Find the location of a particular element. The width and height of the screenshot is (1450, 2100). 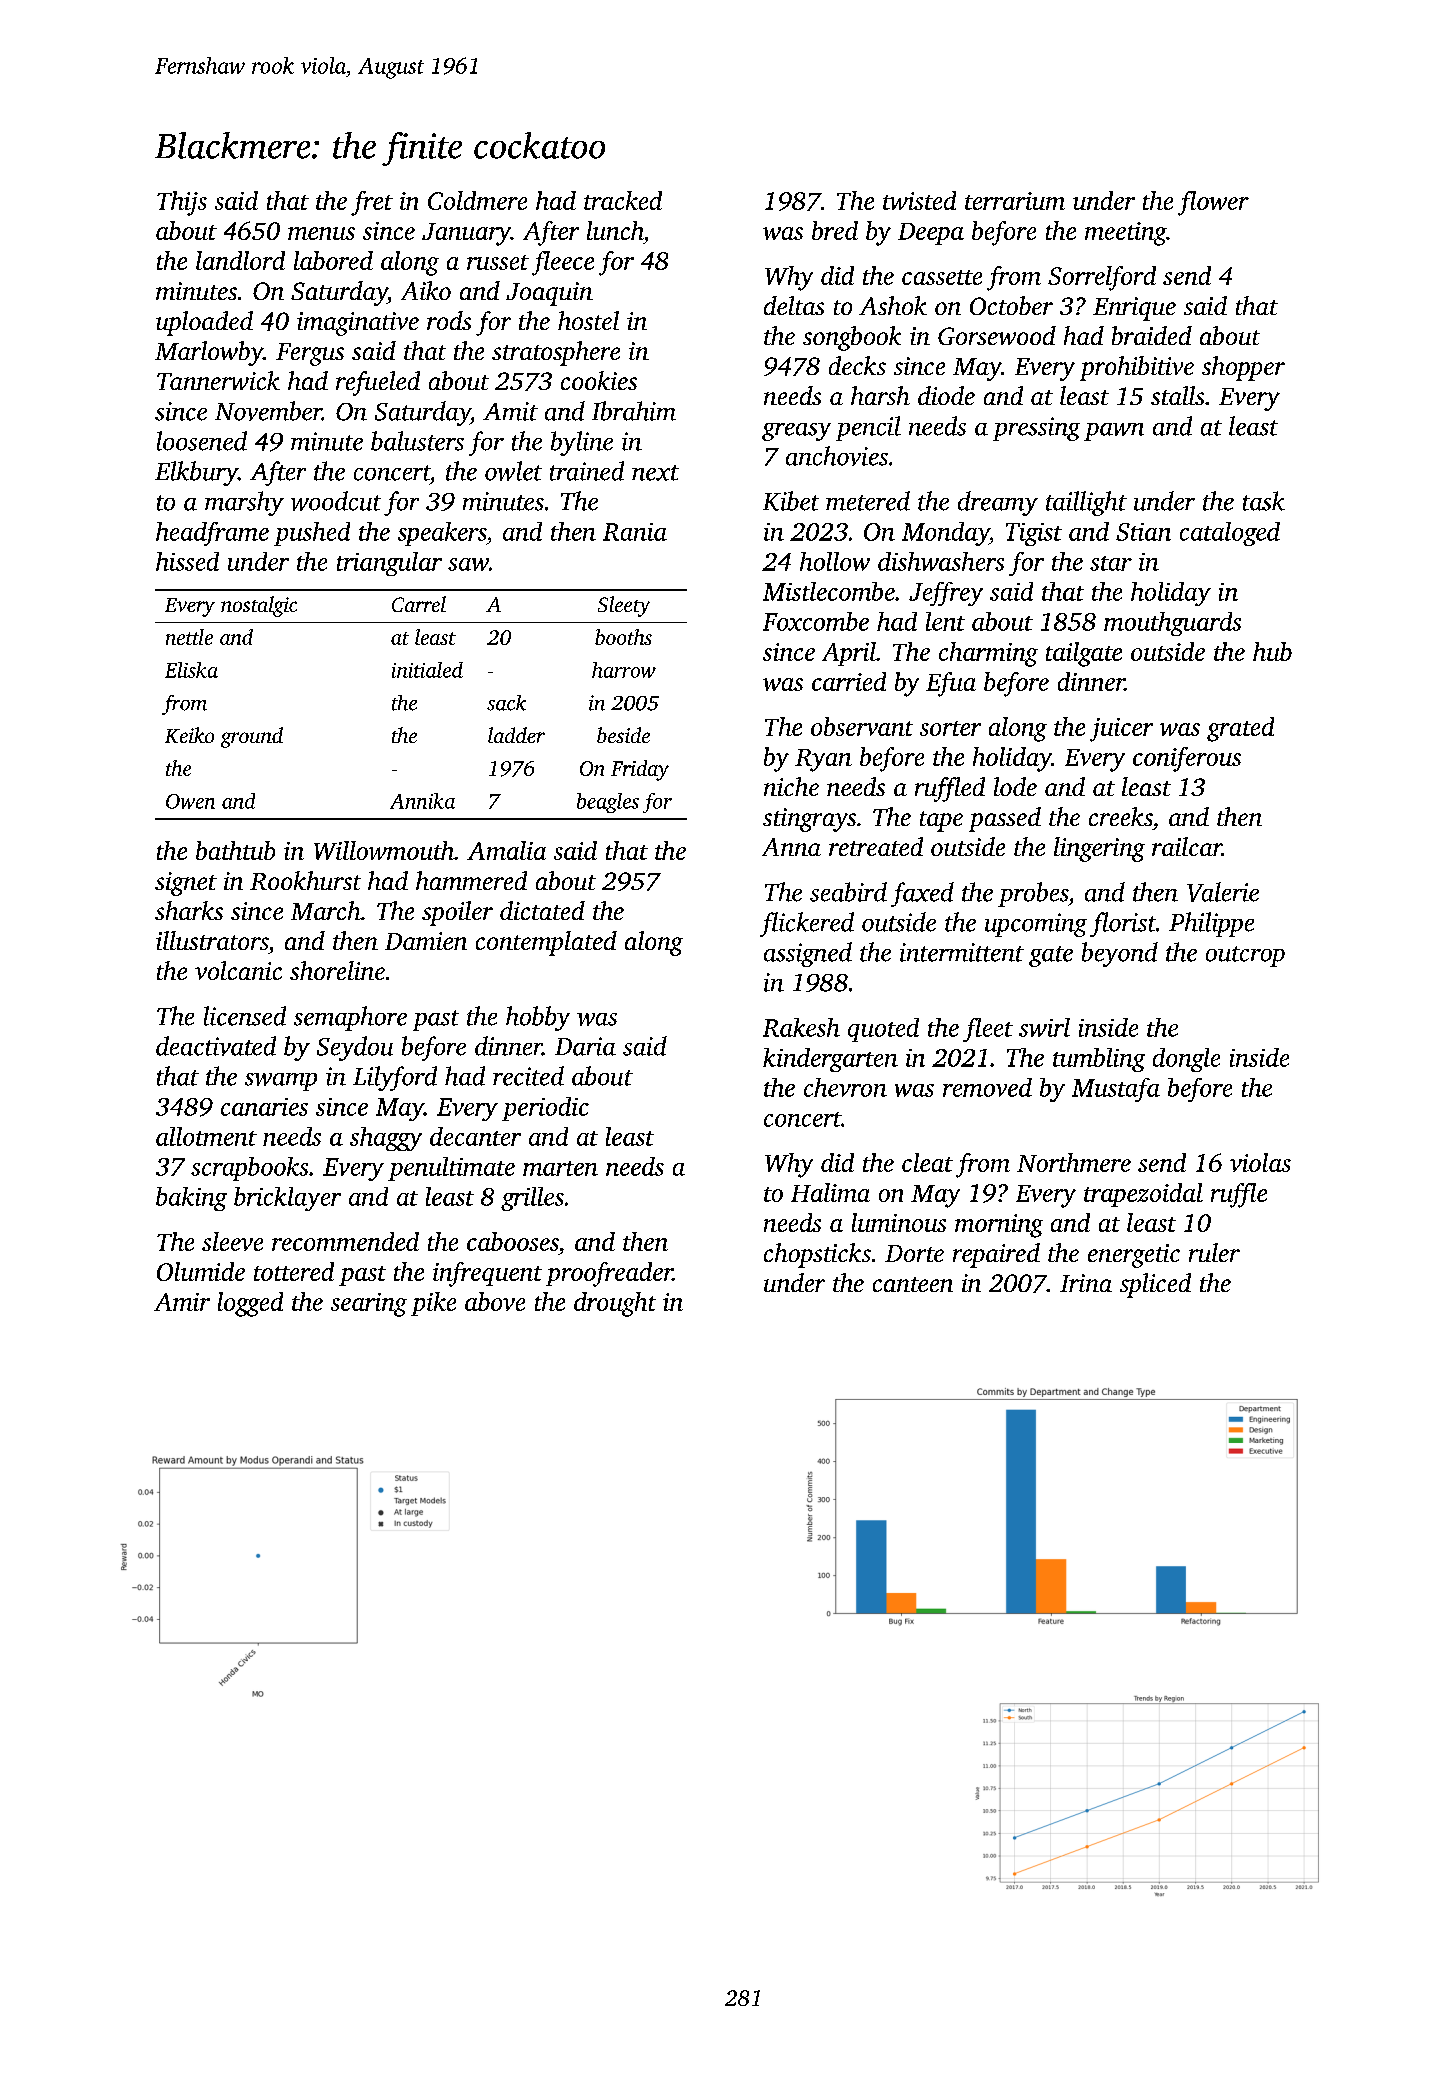

tracked is located at coordinates (623, 200).
